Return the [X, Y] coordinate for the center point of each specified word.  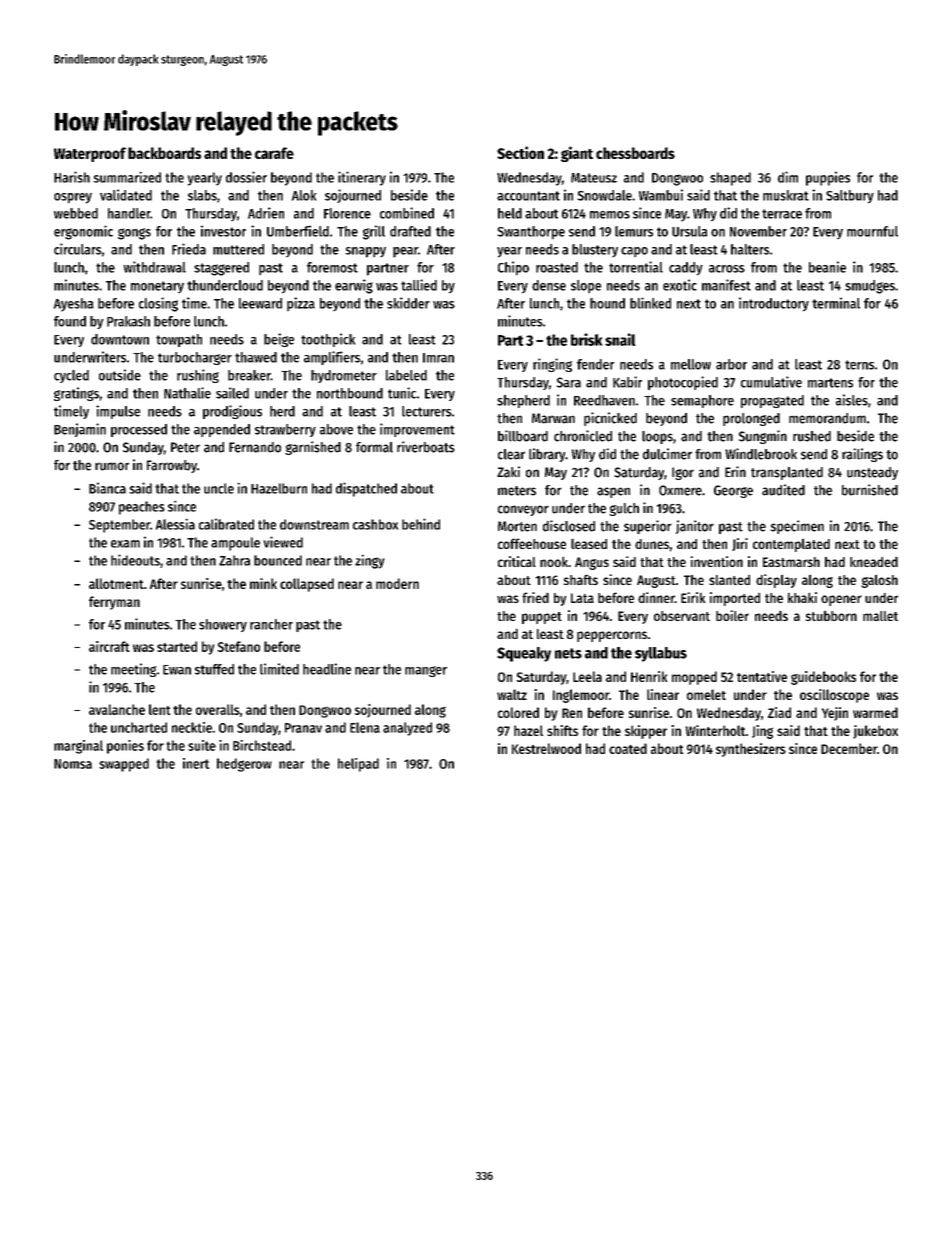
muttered [238, 249]
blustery [595, 250]
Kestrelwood [546, 748]
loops [657, 437]
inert [196, 763]
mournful [872, 231]
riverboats [426, 447]
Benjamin [80, 430]
